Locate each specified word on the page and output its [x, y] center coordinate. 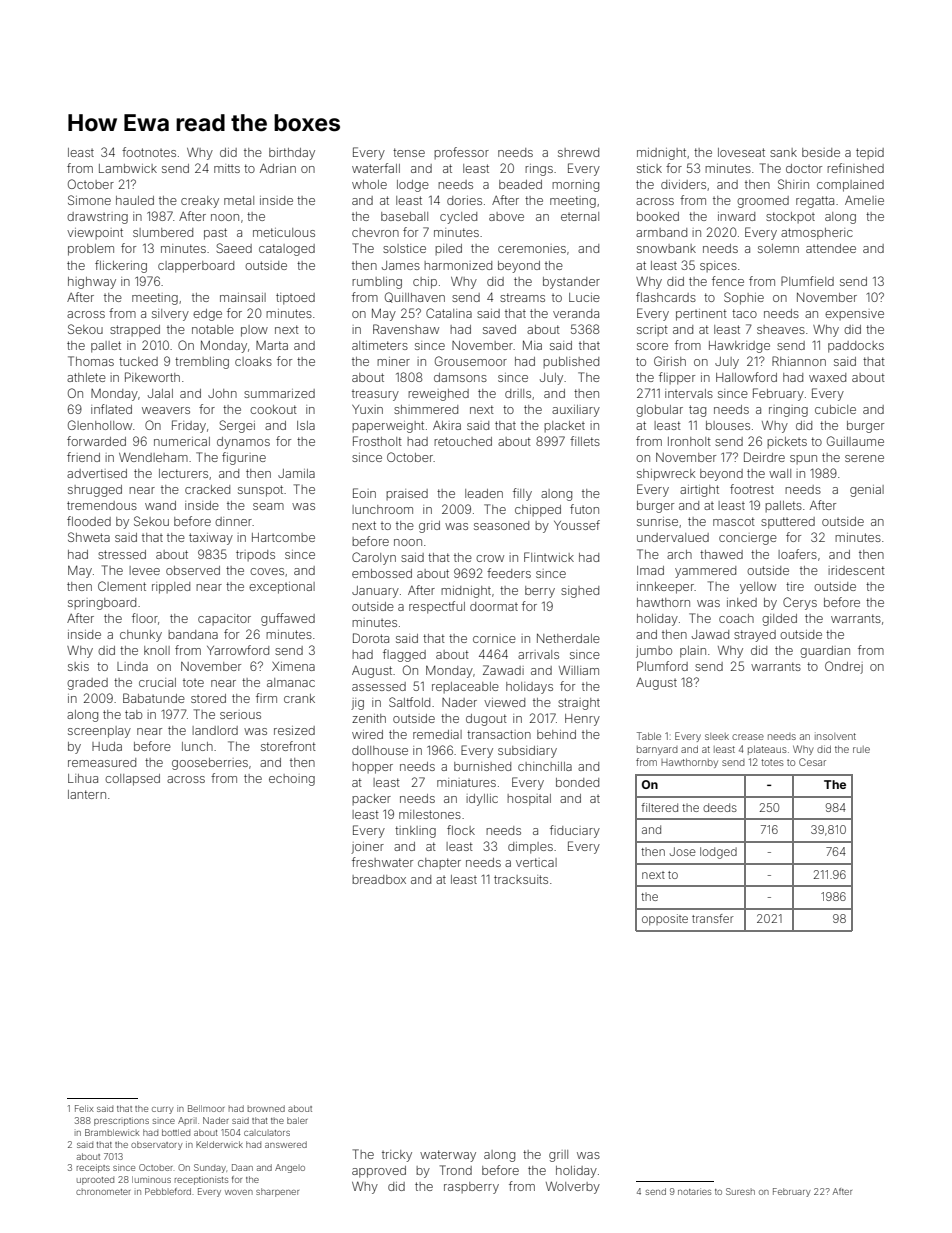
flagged [404, 655]
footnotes [149, 152]
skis [78, 666]
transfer [713, 918]
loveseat [741, 152]
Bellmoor [206, 1108]
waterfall [376, 168]
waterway [448, 1156]
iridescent [856, 570]
